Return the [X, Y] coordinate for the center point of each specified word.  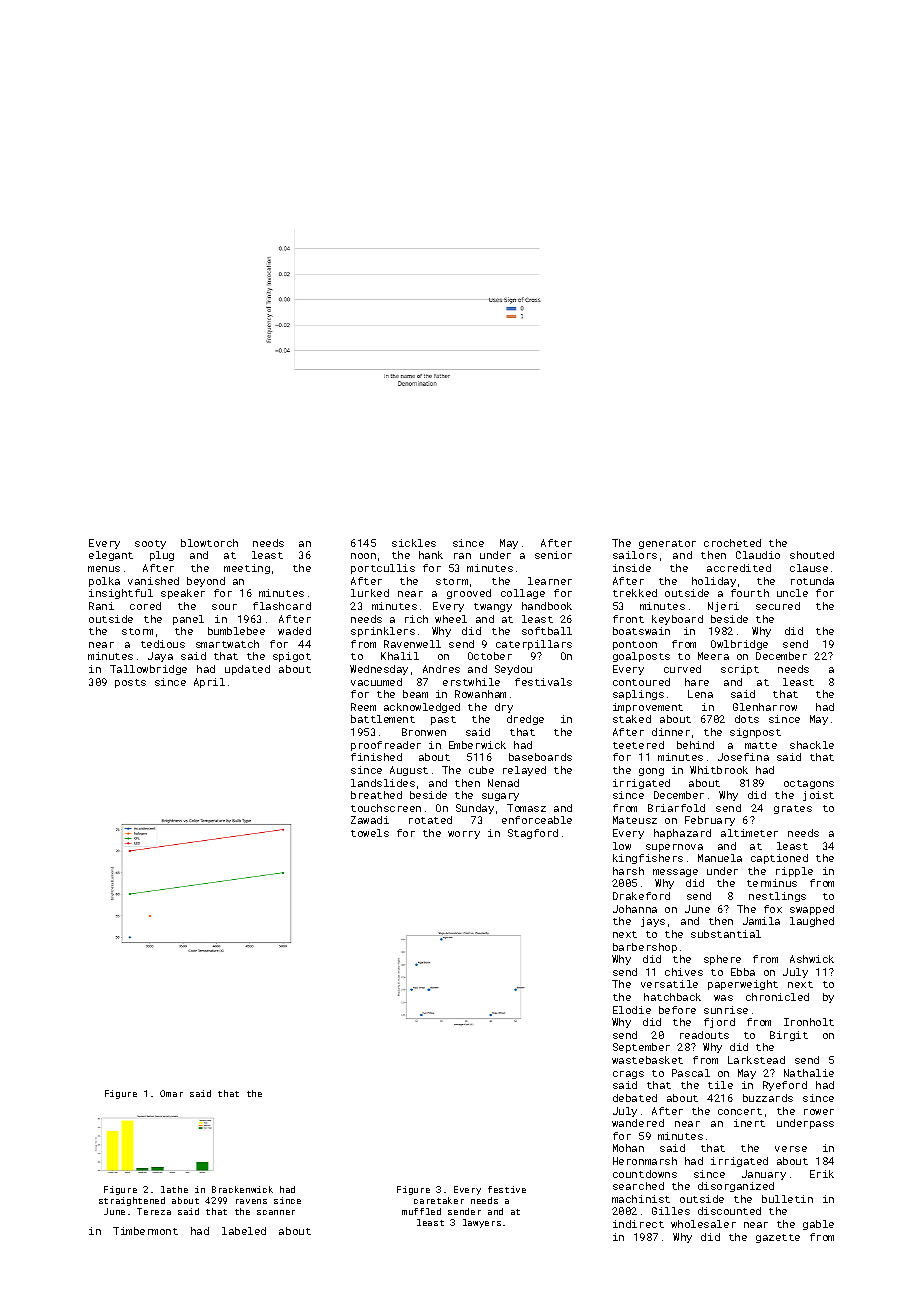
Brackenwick [242, 1189]
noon [363, 556]
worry [464, 835]
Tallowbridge [148, 670]
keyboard [677, 620]
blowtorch [209, 543]
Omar [171, 1093]
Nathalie [809, 1073]
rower [819, 1112]
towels [370, 833]
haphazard [682, 834]
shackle [812, 745]
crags [628, 1075]
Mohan [628, 1148]
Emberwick [477, 745]
